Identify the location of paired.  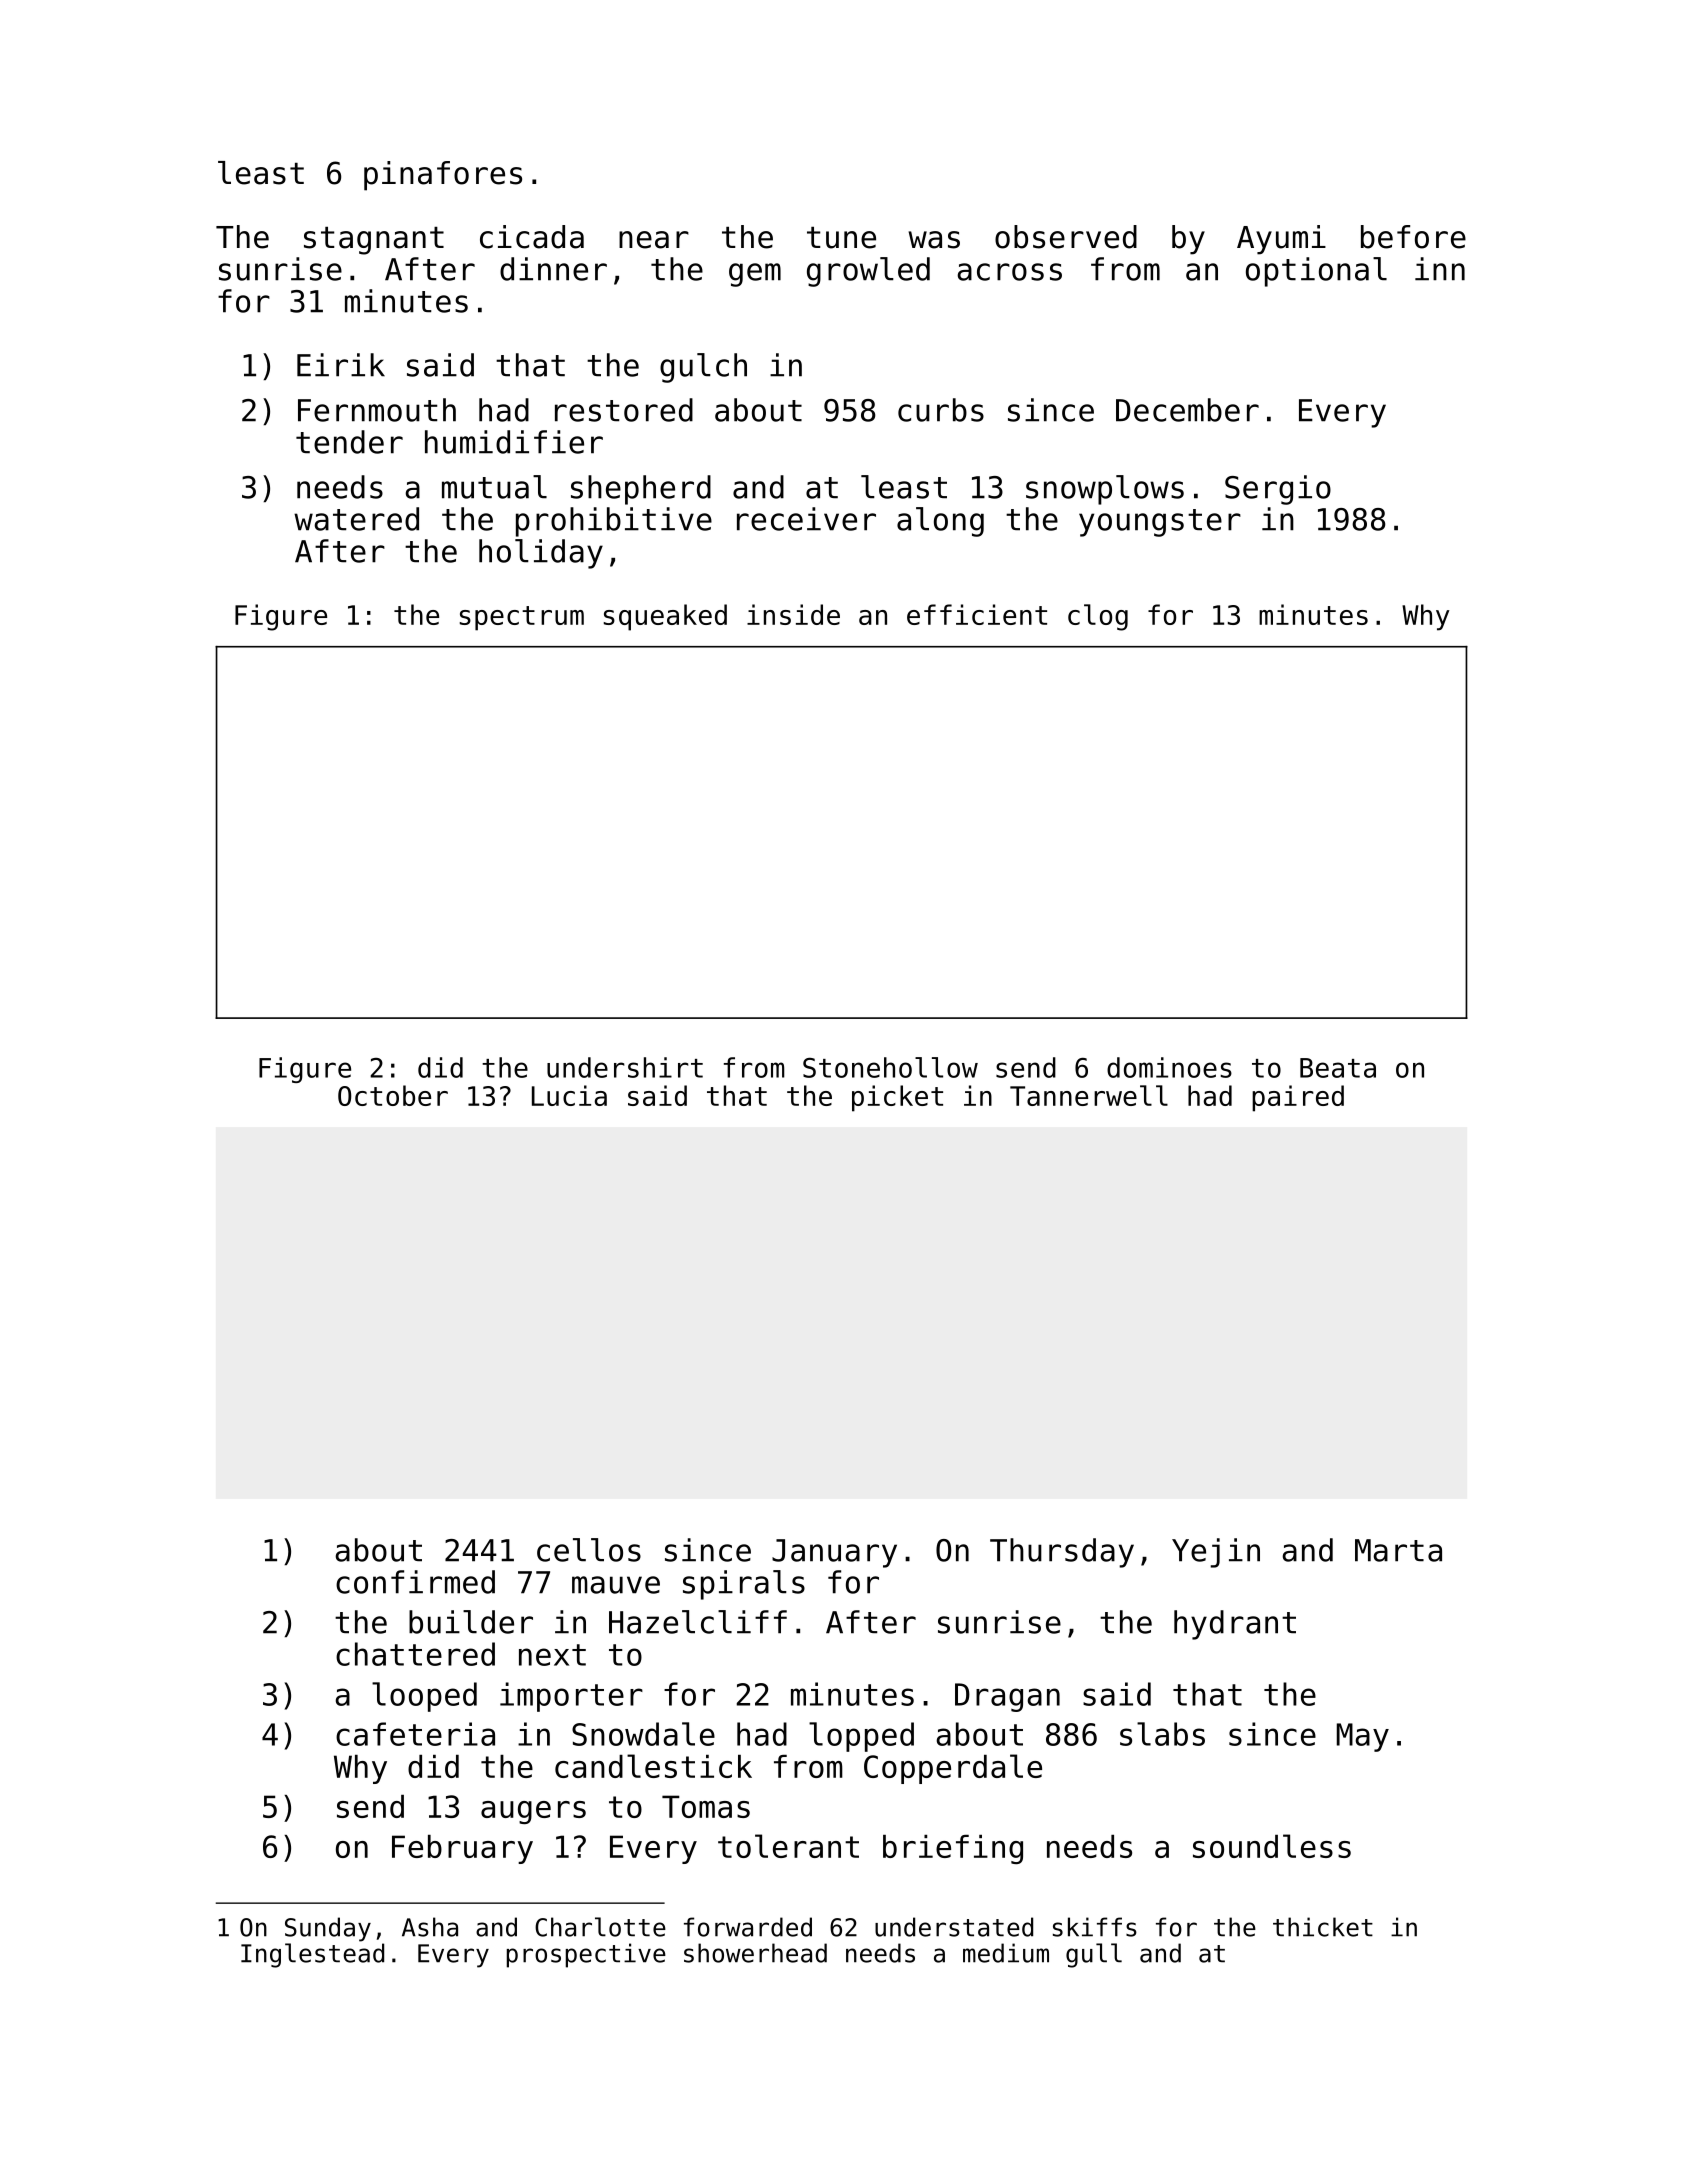
(1298, 1098).
